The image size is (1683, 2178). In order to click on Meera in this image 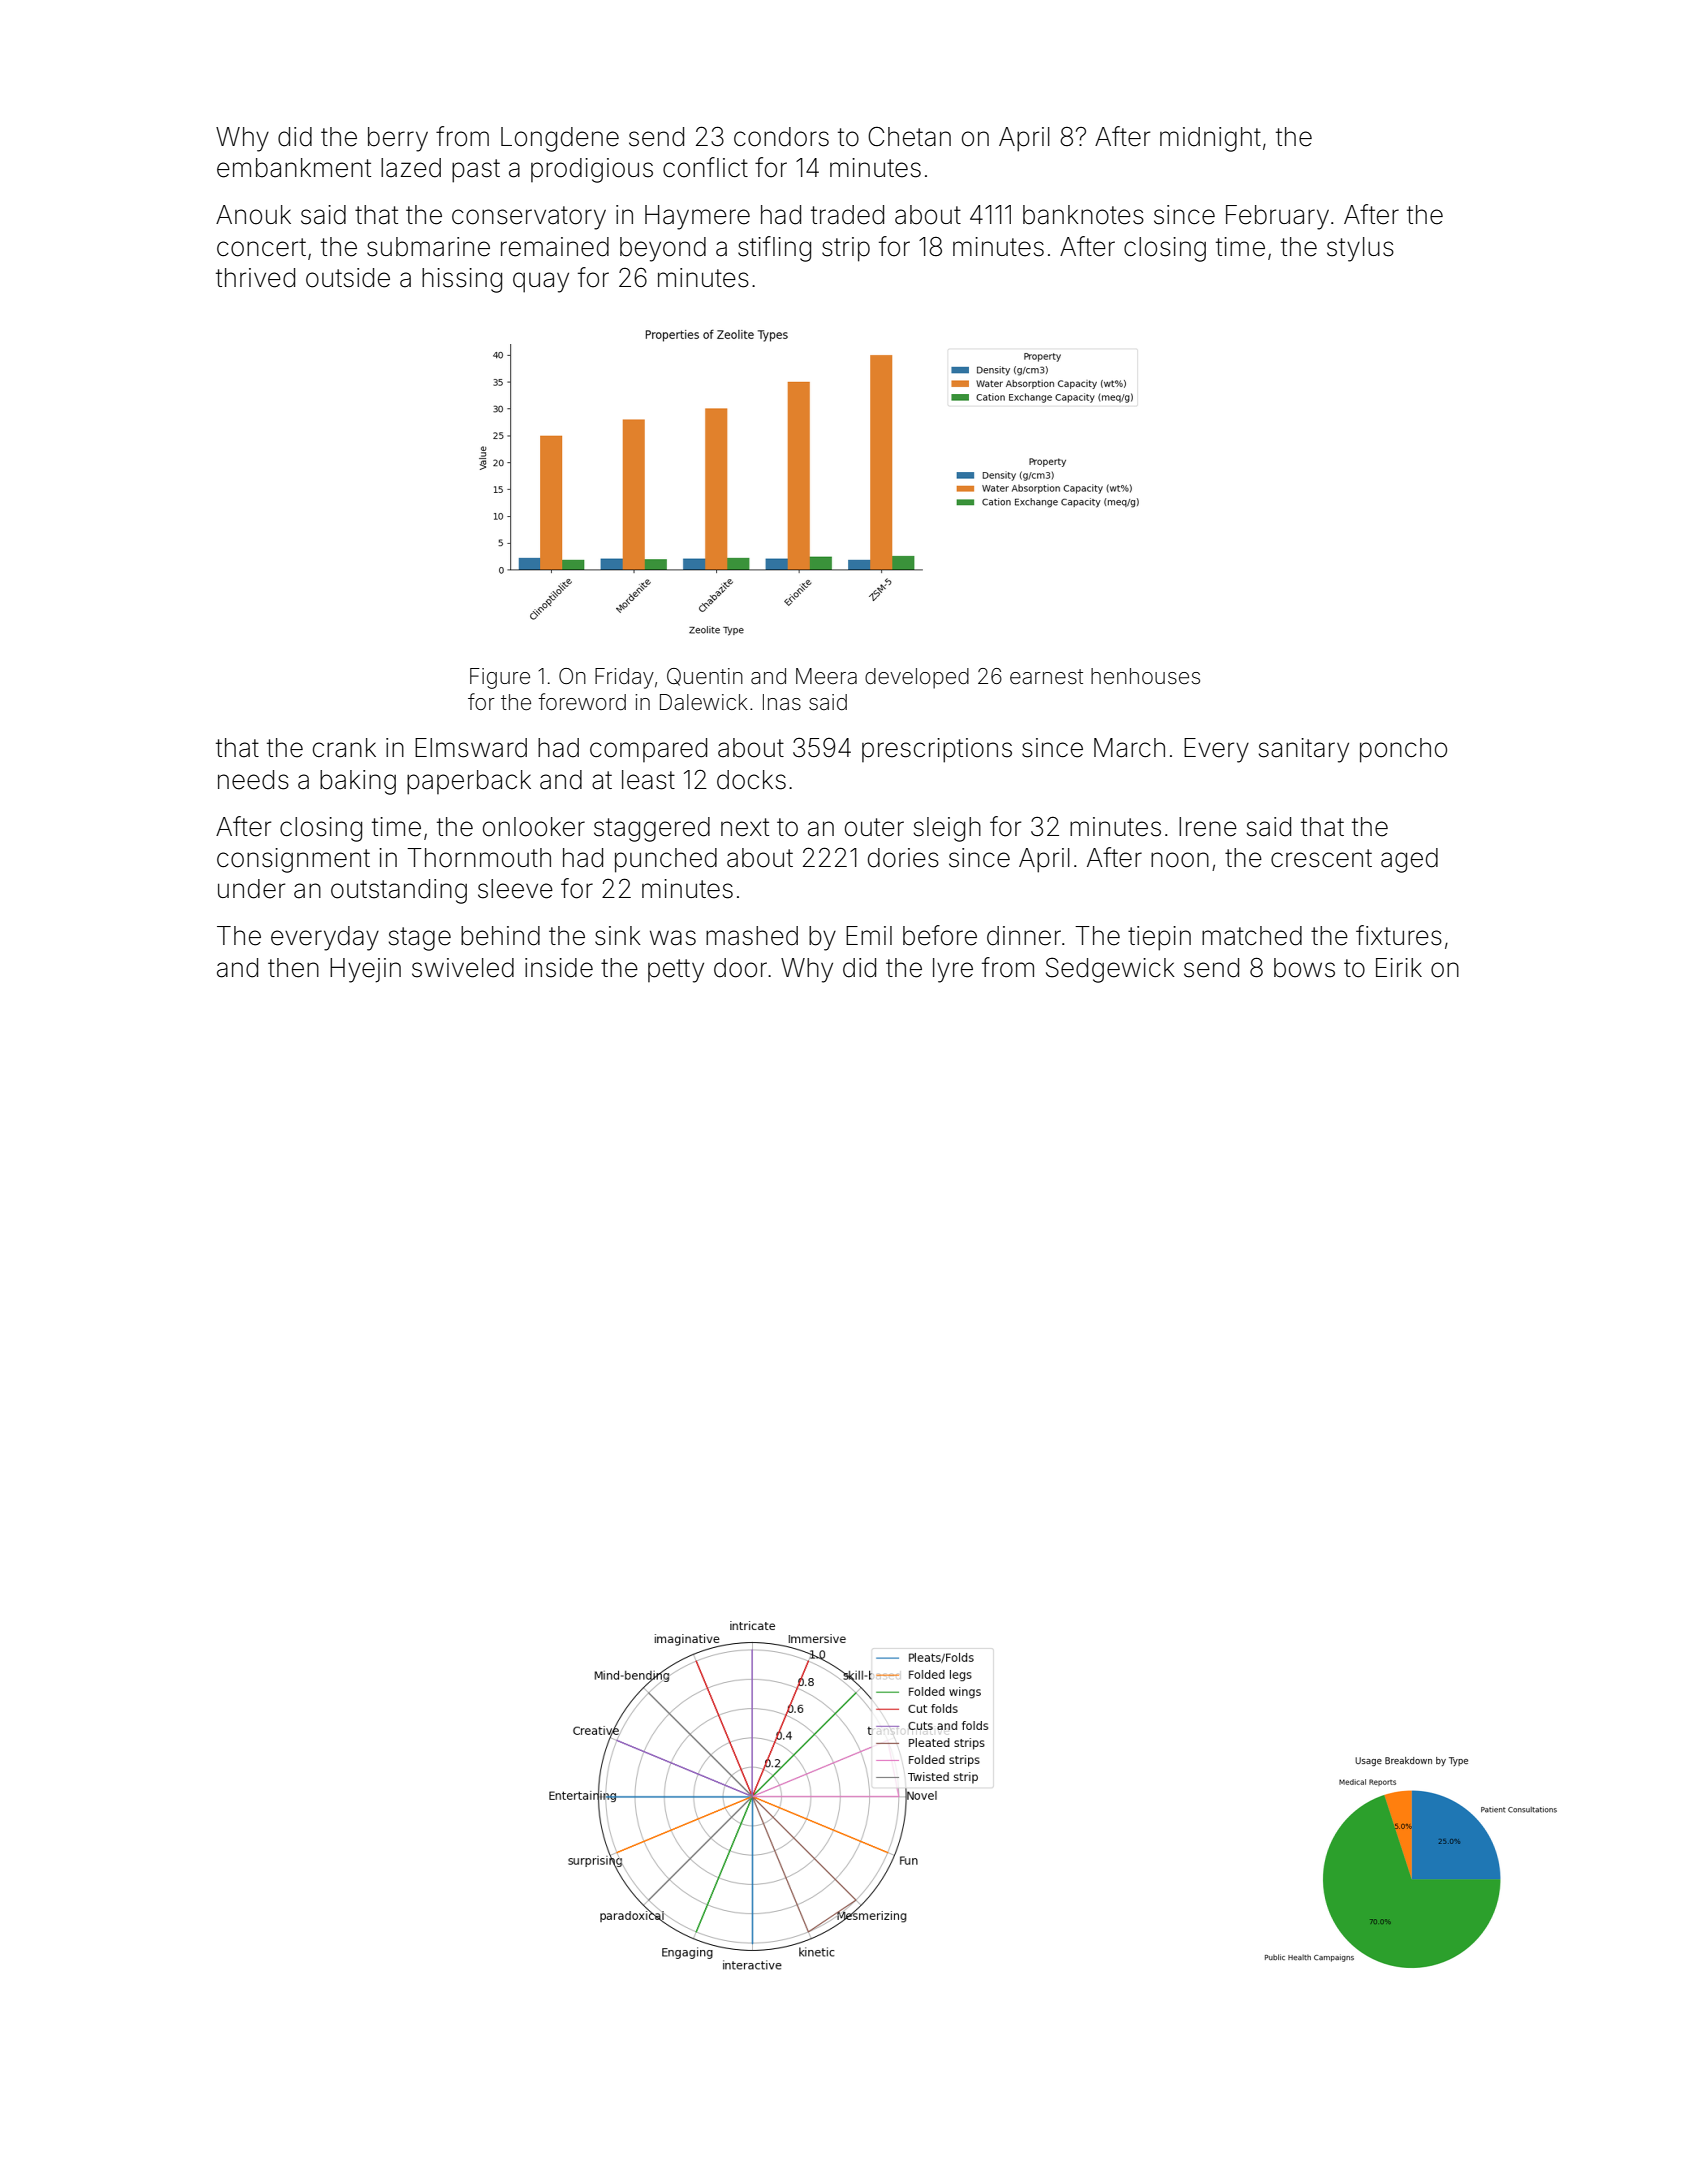, I will do `click(826, 676)`.
